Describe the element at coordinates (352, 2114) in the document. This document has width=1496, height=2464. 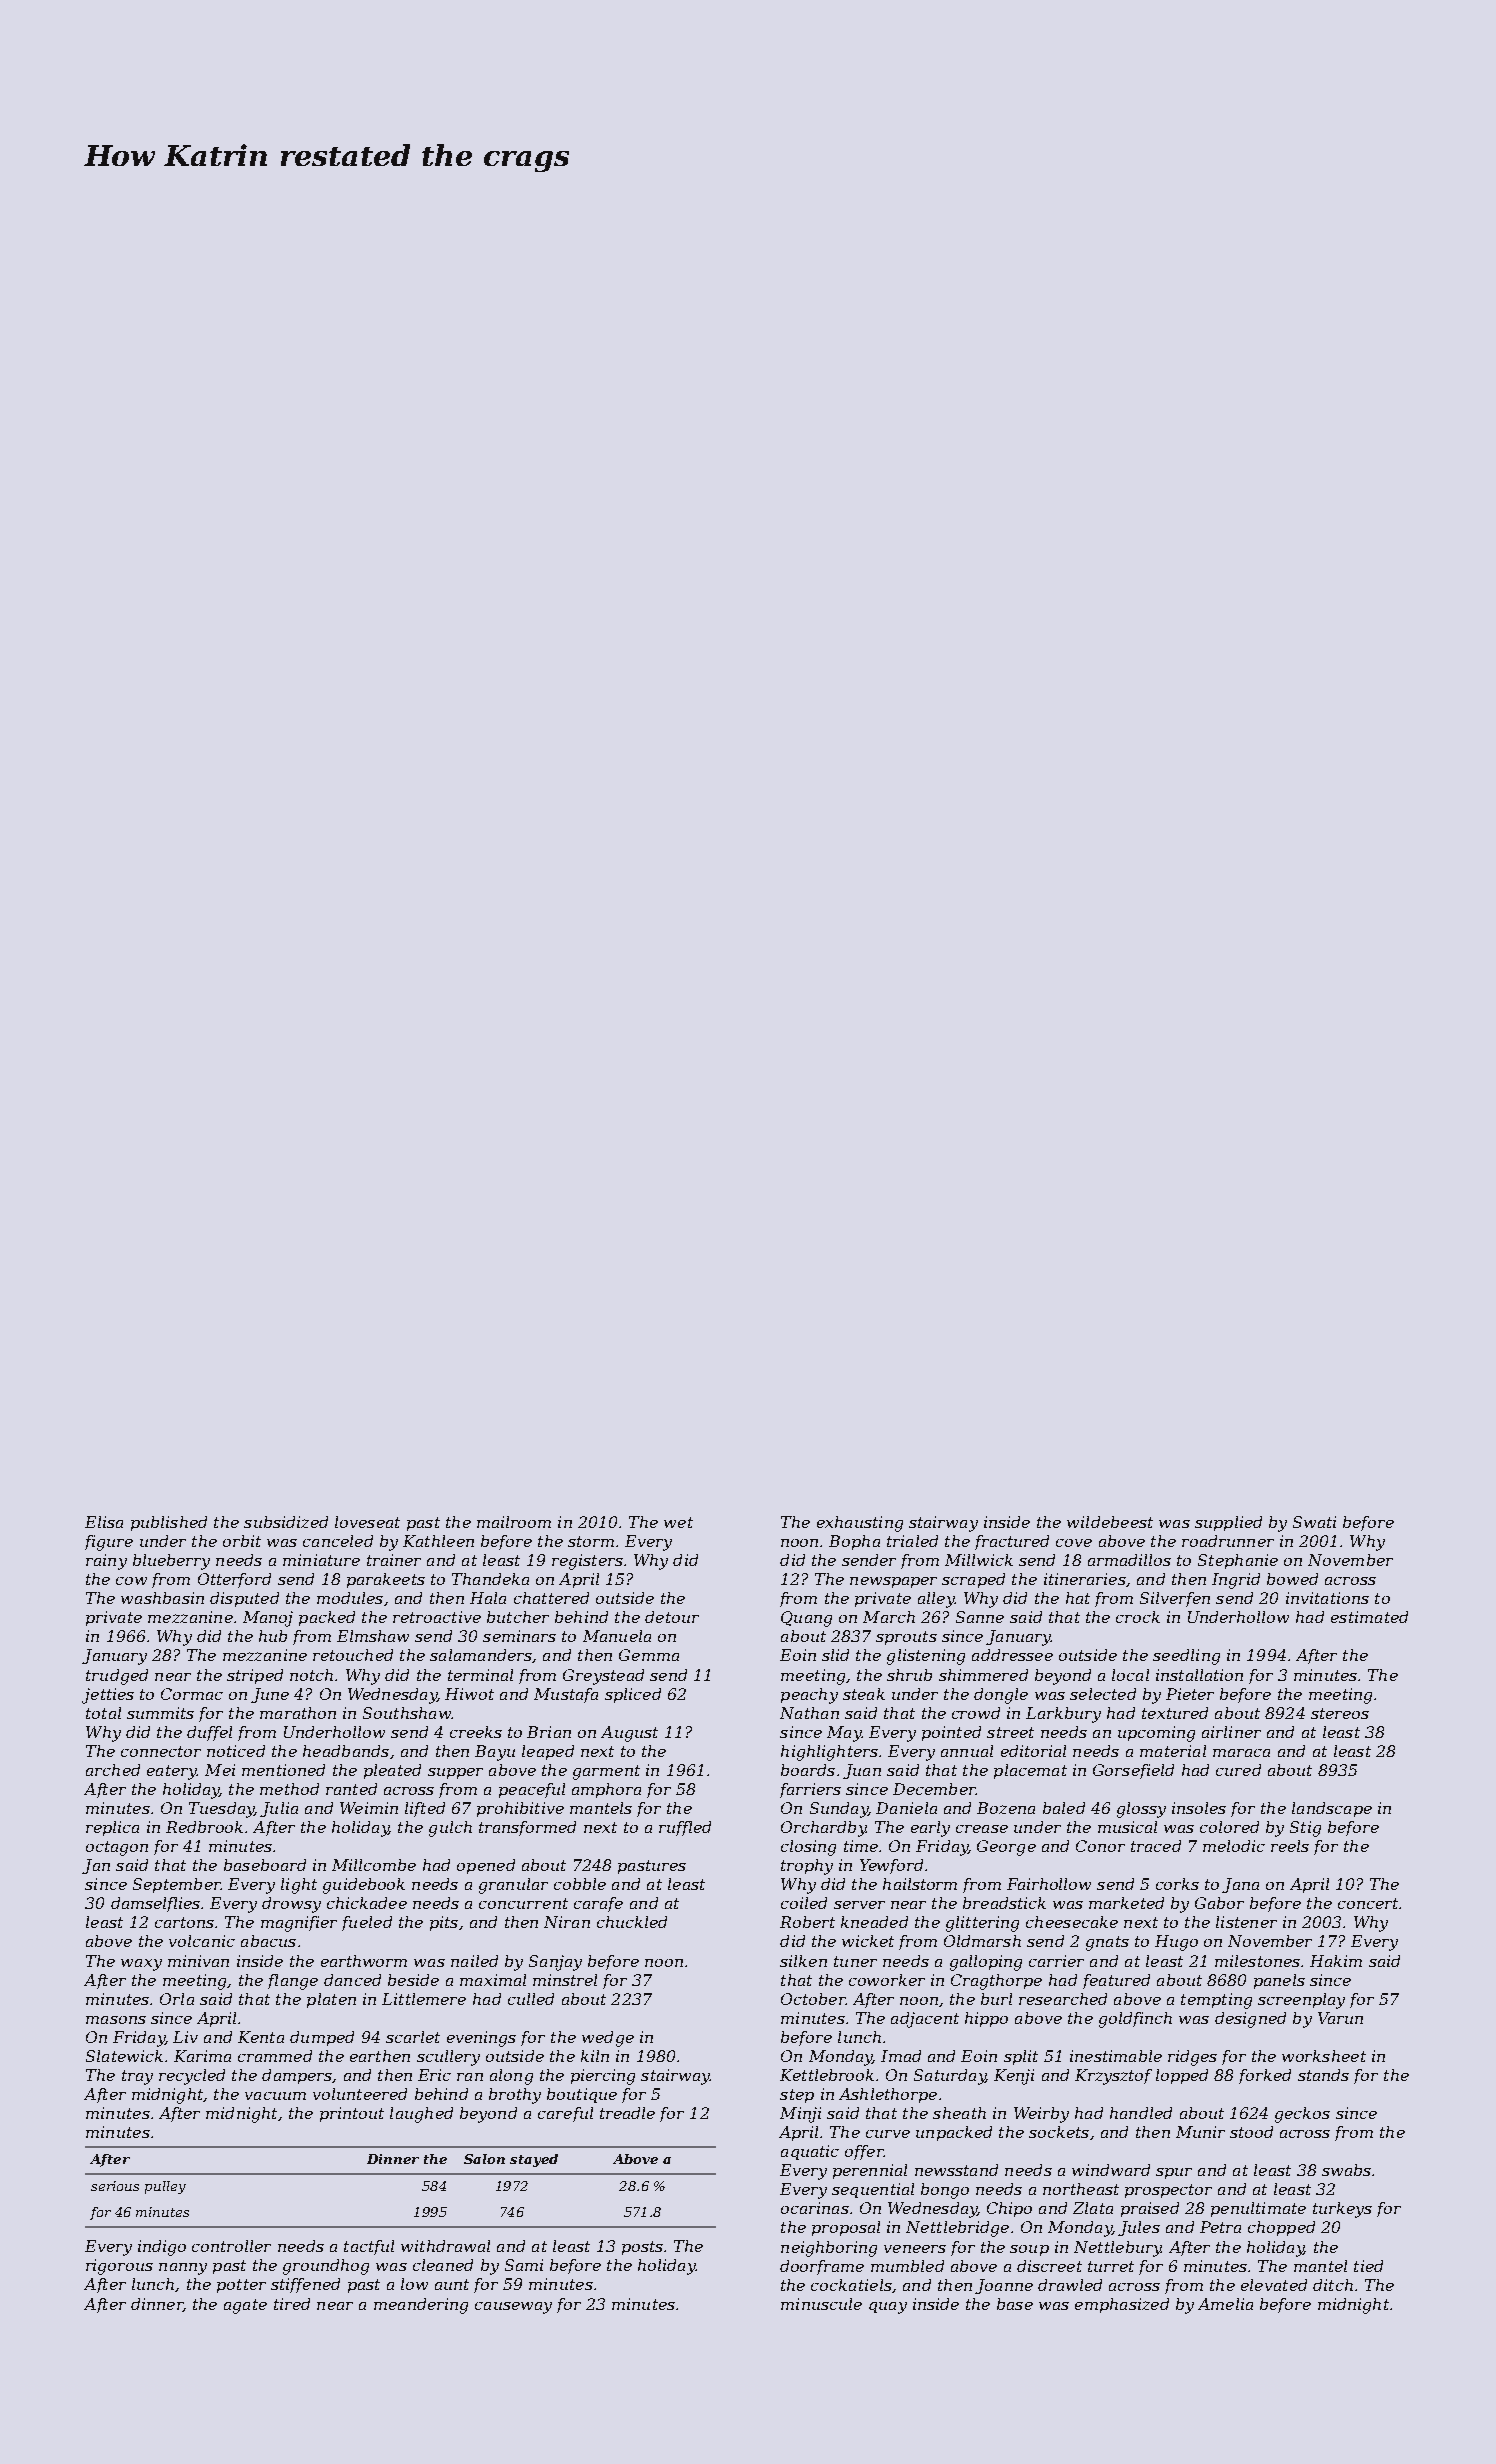
I see `printout` at that location.
